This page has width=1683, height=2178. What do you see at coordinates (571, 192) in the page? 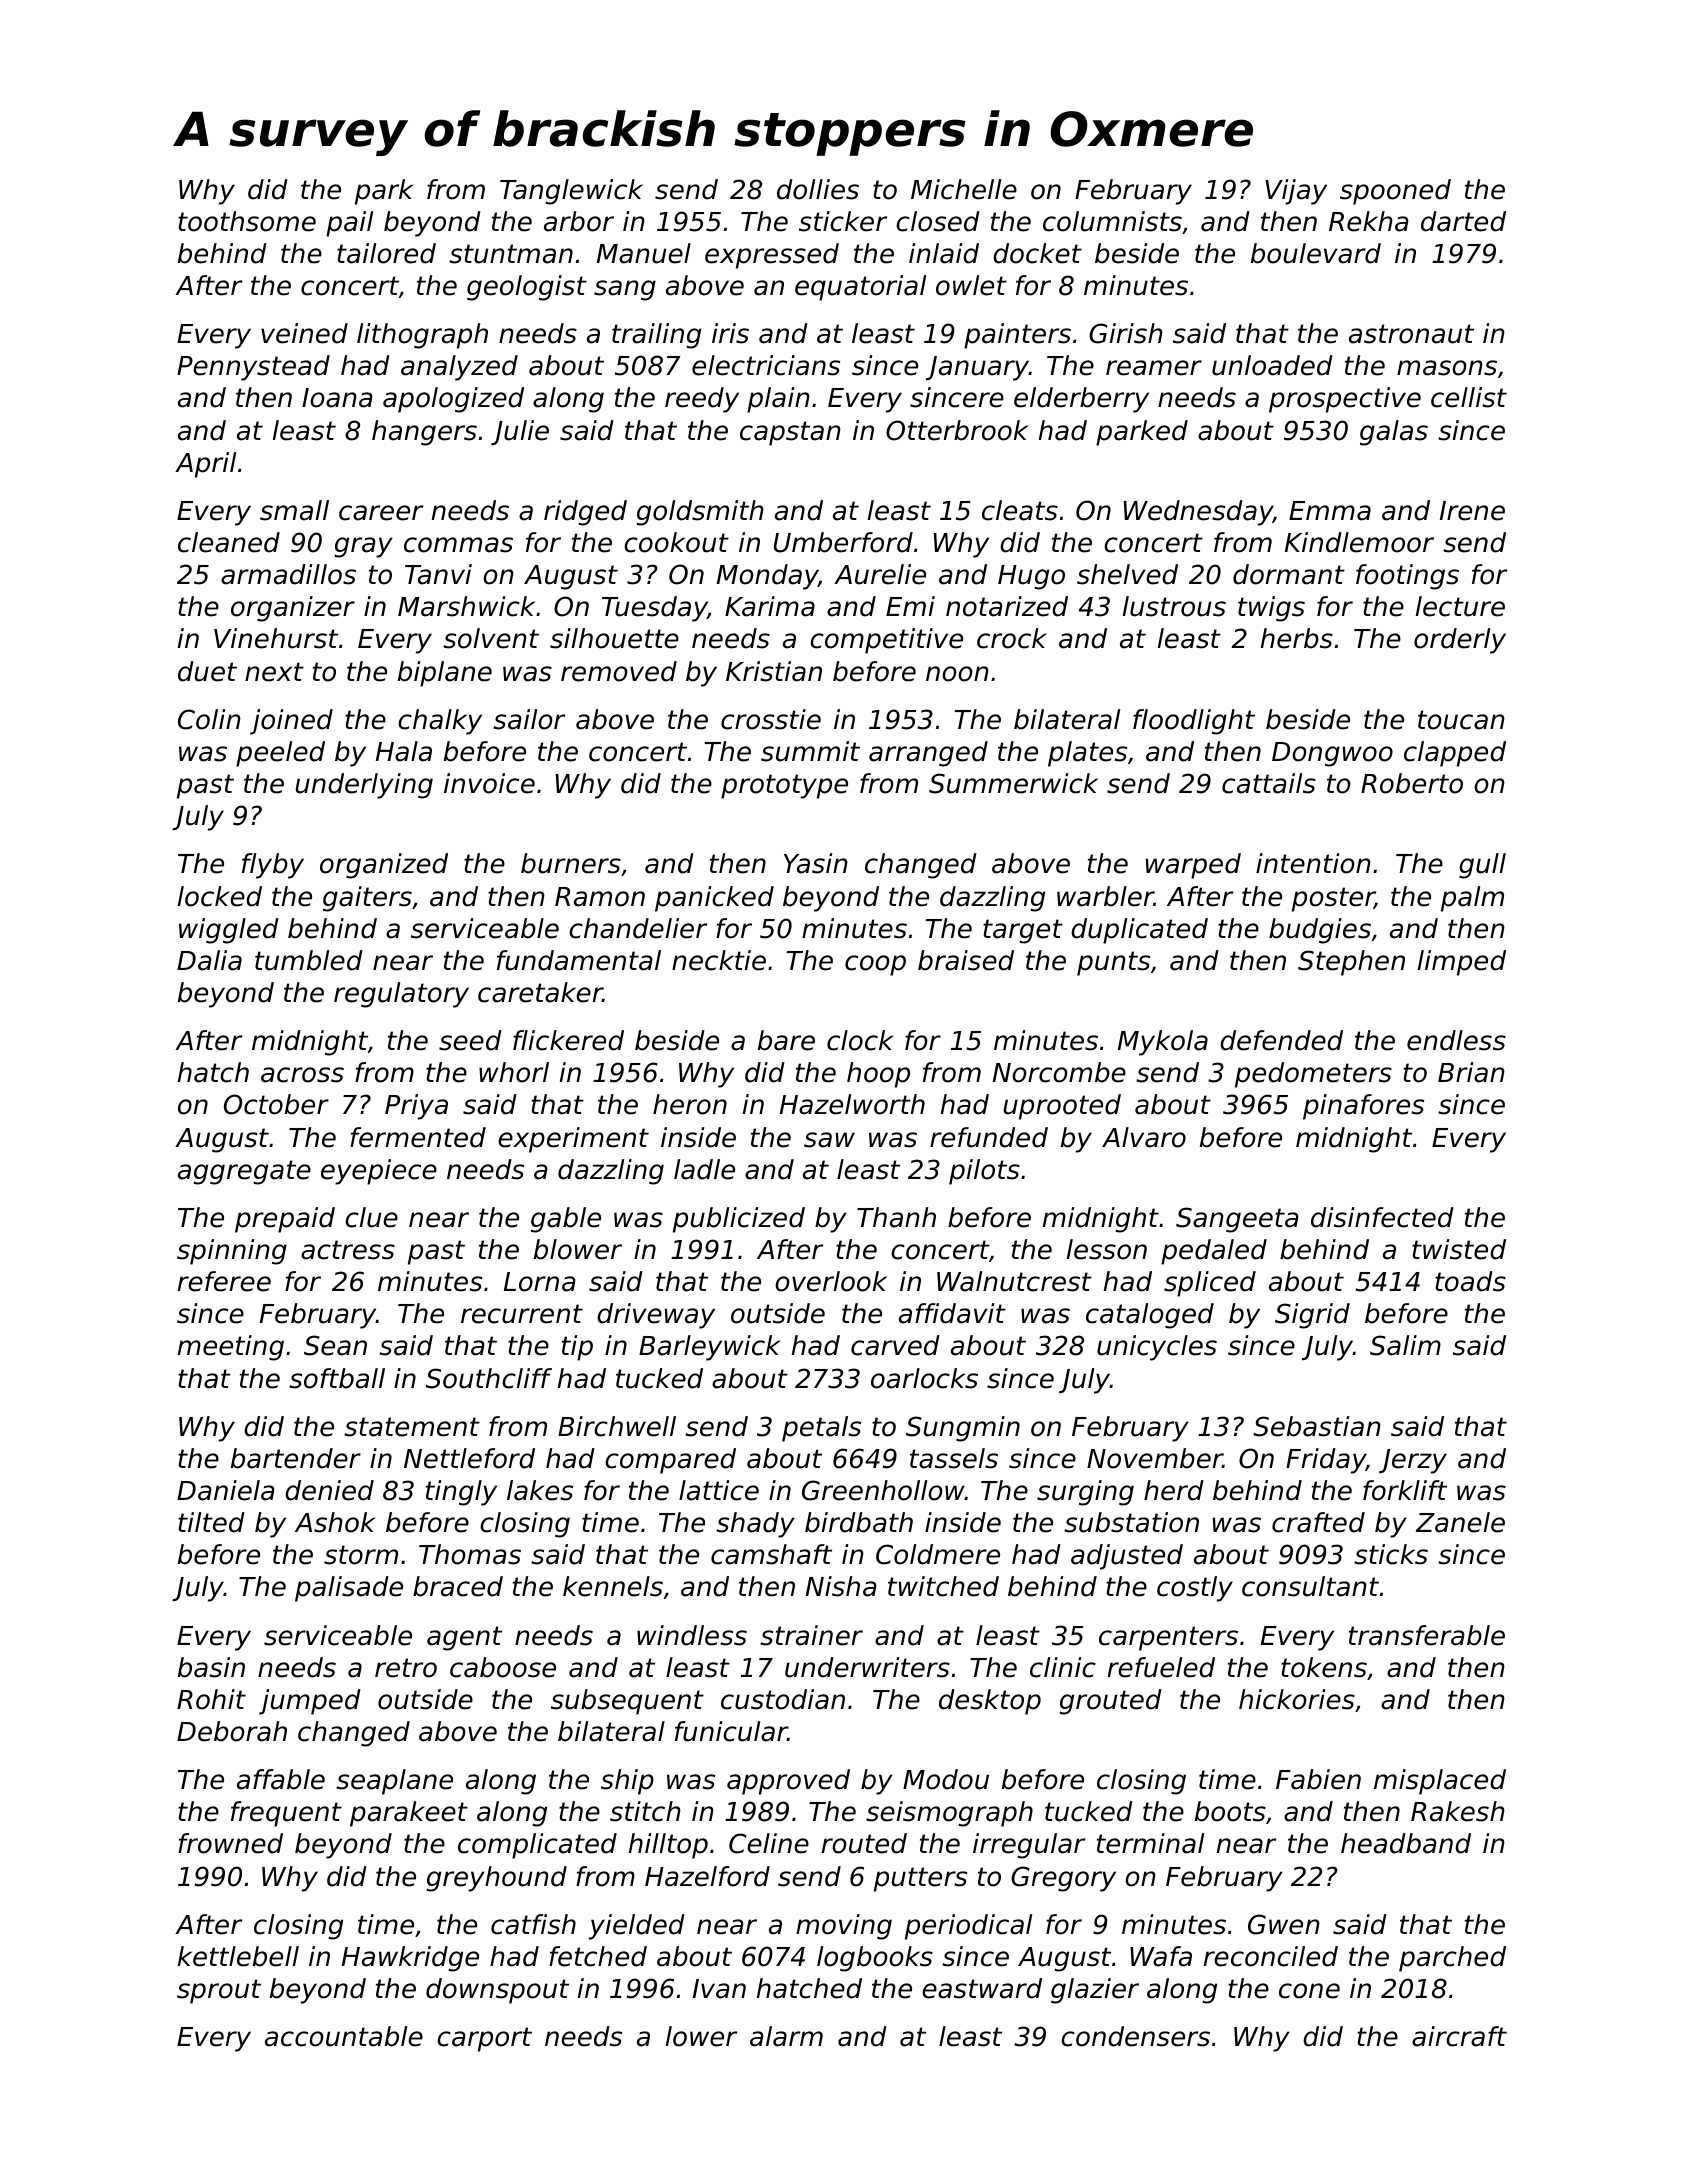
I see `Tanglewick` at bounding box center [571, 192].
